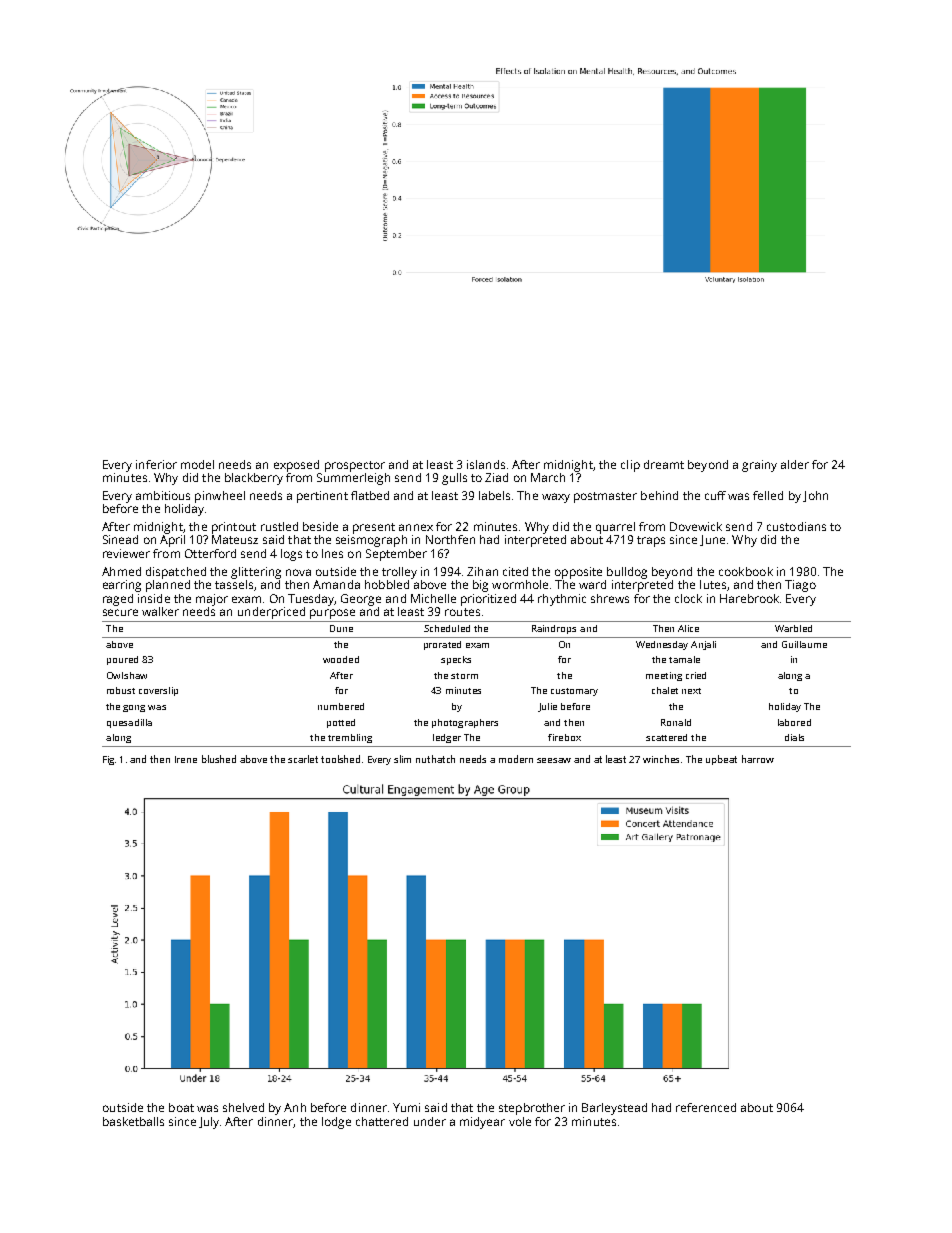 This screenshot has width=952, height=1233. I want to click on Irene, so click(186, 759).
